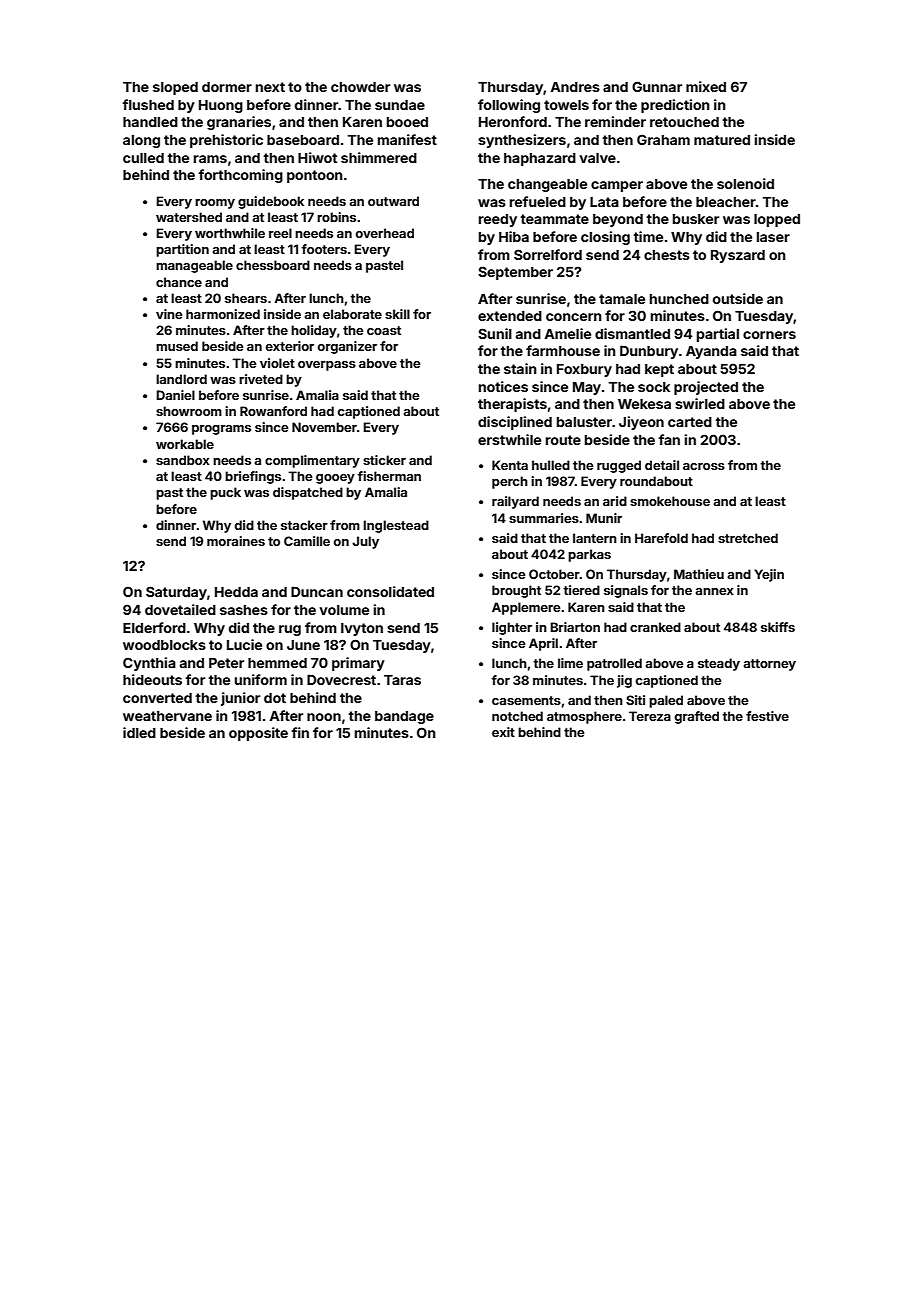 Image resolution: width=924 pixels, height=1308 pixels. What do you see at coordinates (273, 265) in the image?
I see `chessboard` at bounding box center [273, 265].
